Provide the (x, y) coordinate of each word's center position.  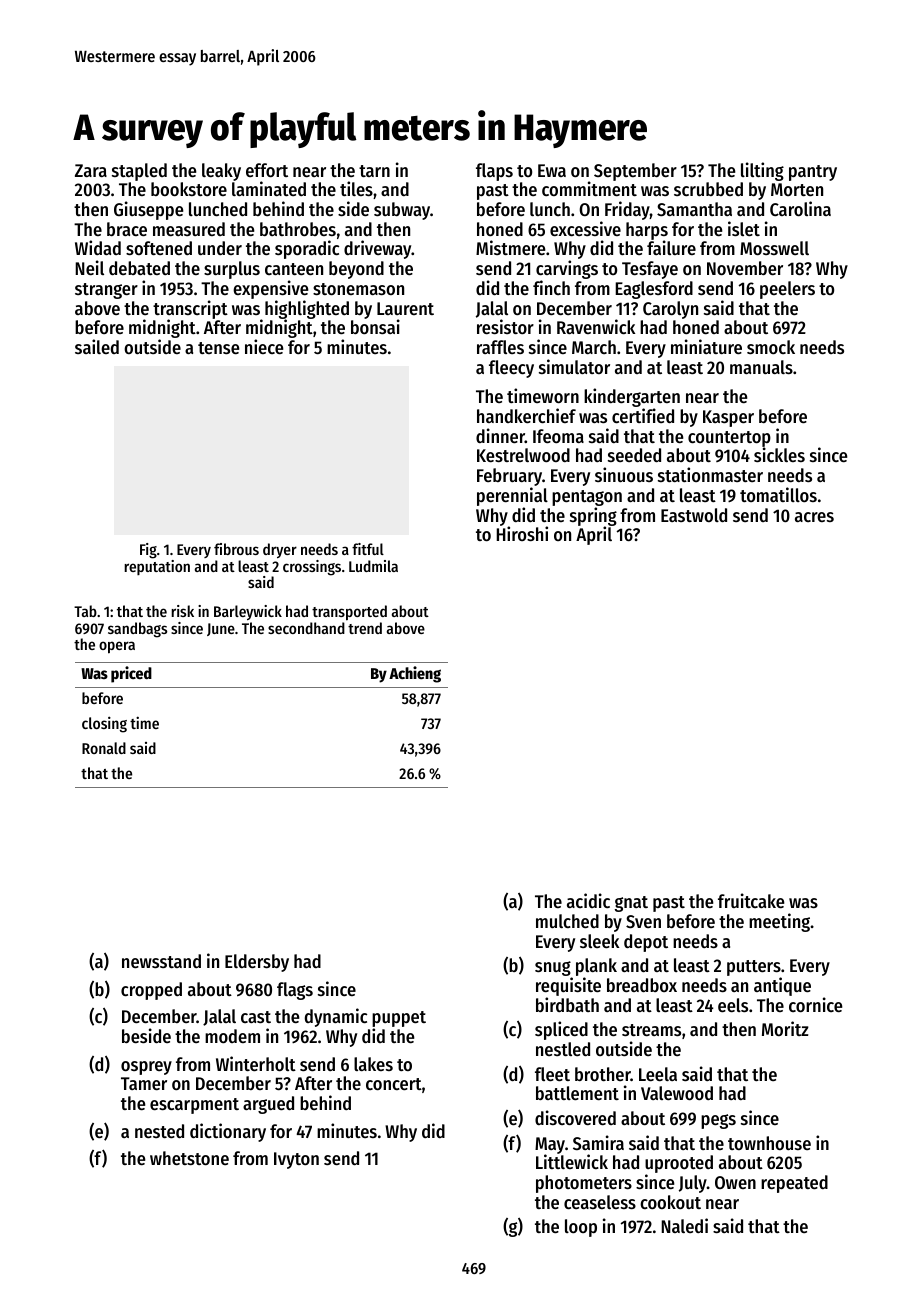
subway (402, 211)
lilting (762, 171)
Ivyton (296, 1160)
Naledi (684, 1225)
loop (581, 1228)
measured (189, 229)
